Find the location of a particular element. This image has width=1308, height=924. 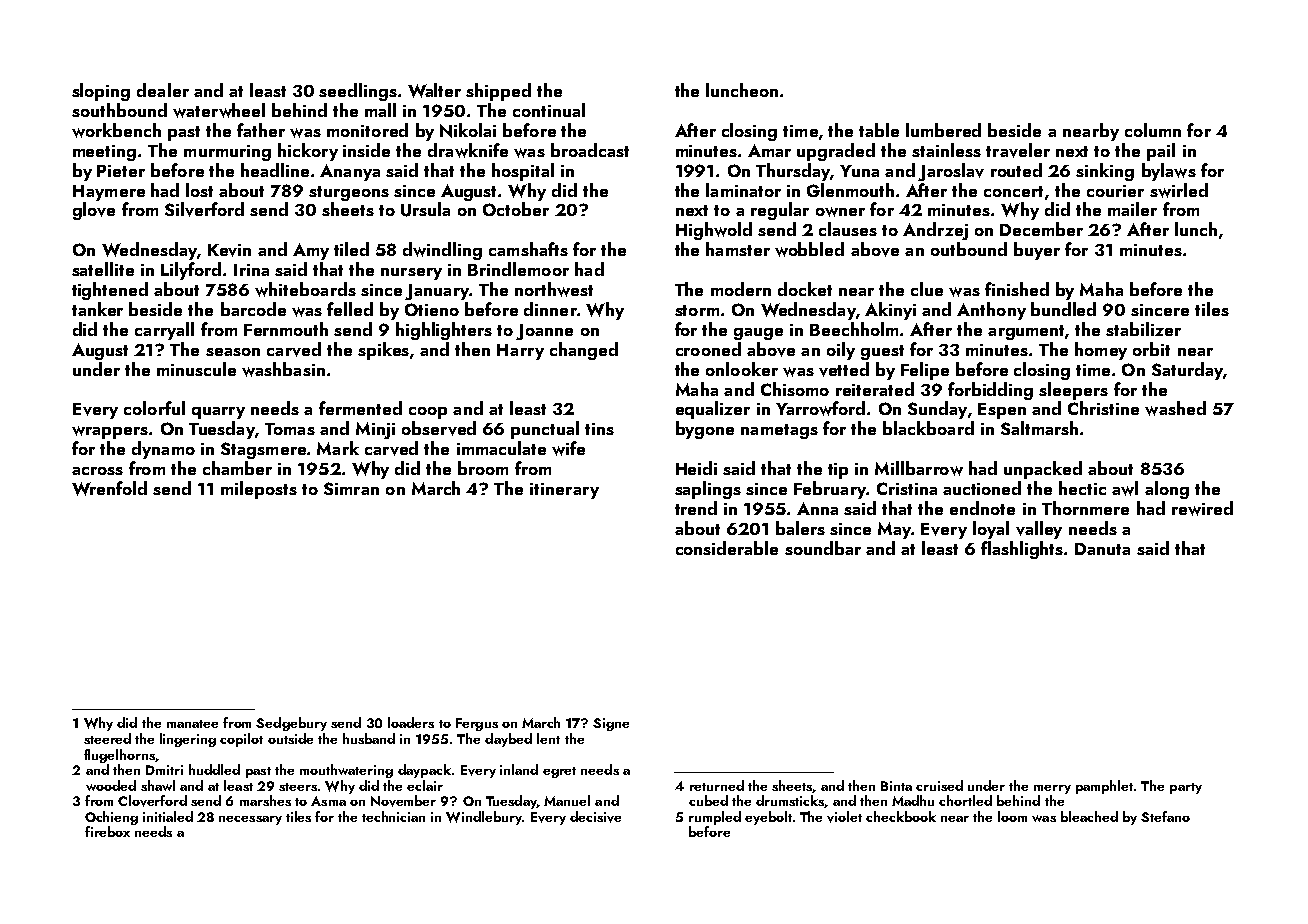

Joanne is located at coordinates (544, 332).
